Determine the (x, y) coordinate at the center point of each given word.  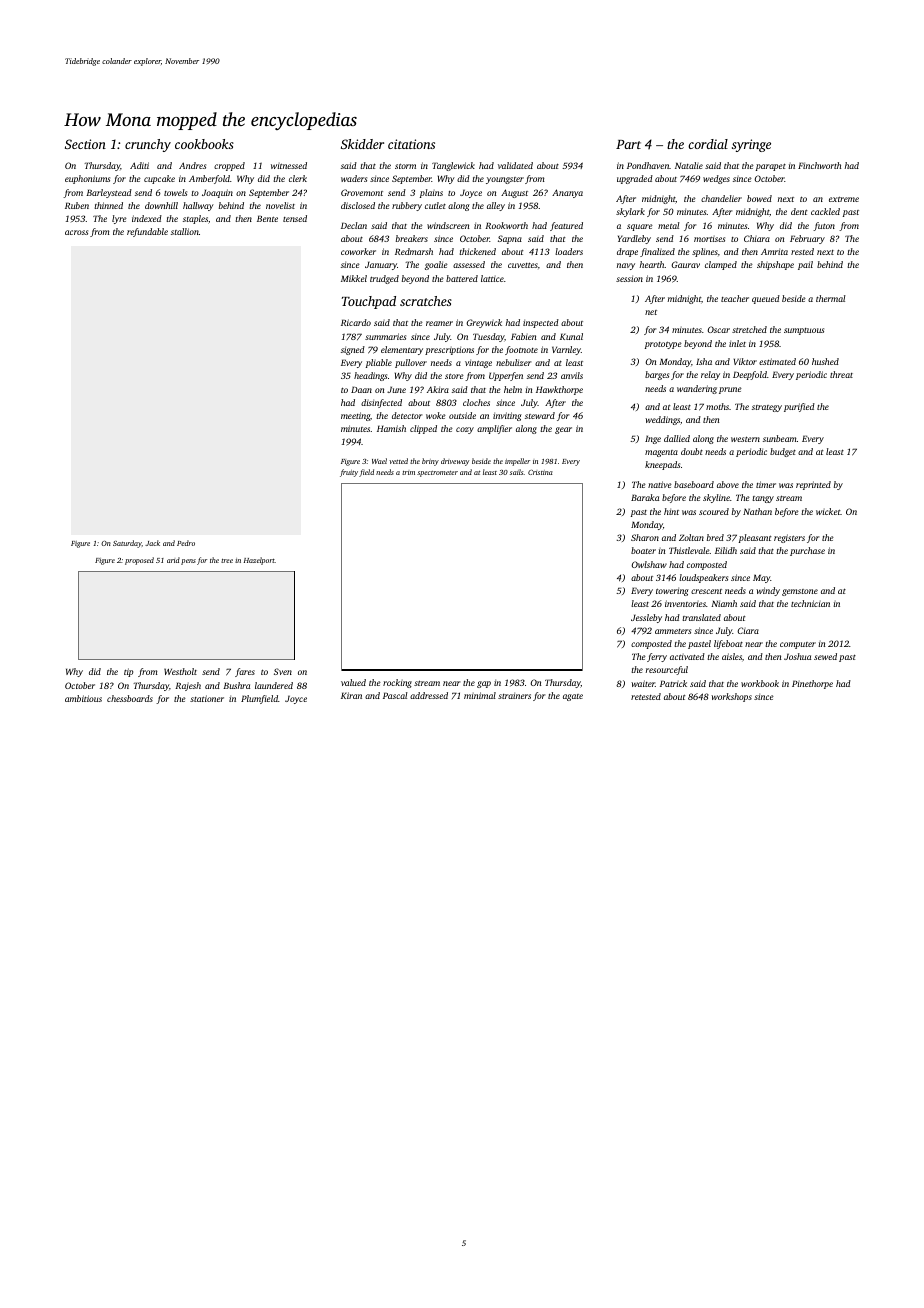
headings (370, 376)
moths (717, 406)
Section (85, 144)
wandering (697, 389)
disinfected (381, 403)
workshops (731, 697)
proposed (139, 561)
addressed (429, 695)
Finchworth (819, 165)
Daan (361, 389)
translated (701, 617)
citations (411, 144)
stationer (207, 698)
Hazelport (259, 561)
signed (353, 350)
